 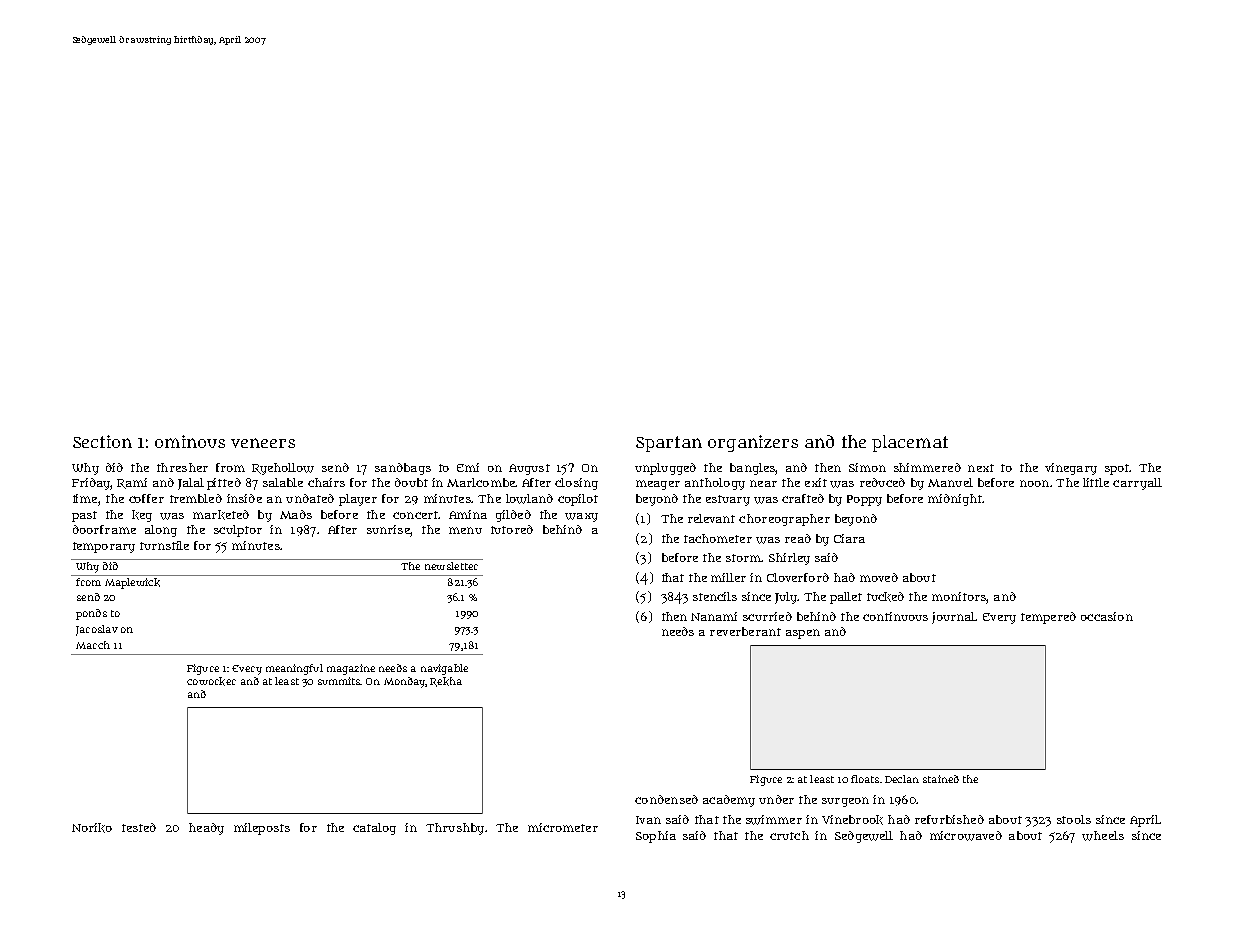 I want to click on Sophia, so click(x=656, y=837).
